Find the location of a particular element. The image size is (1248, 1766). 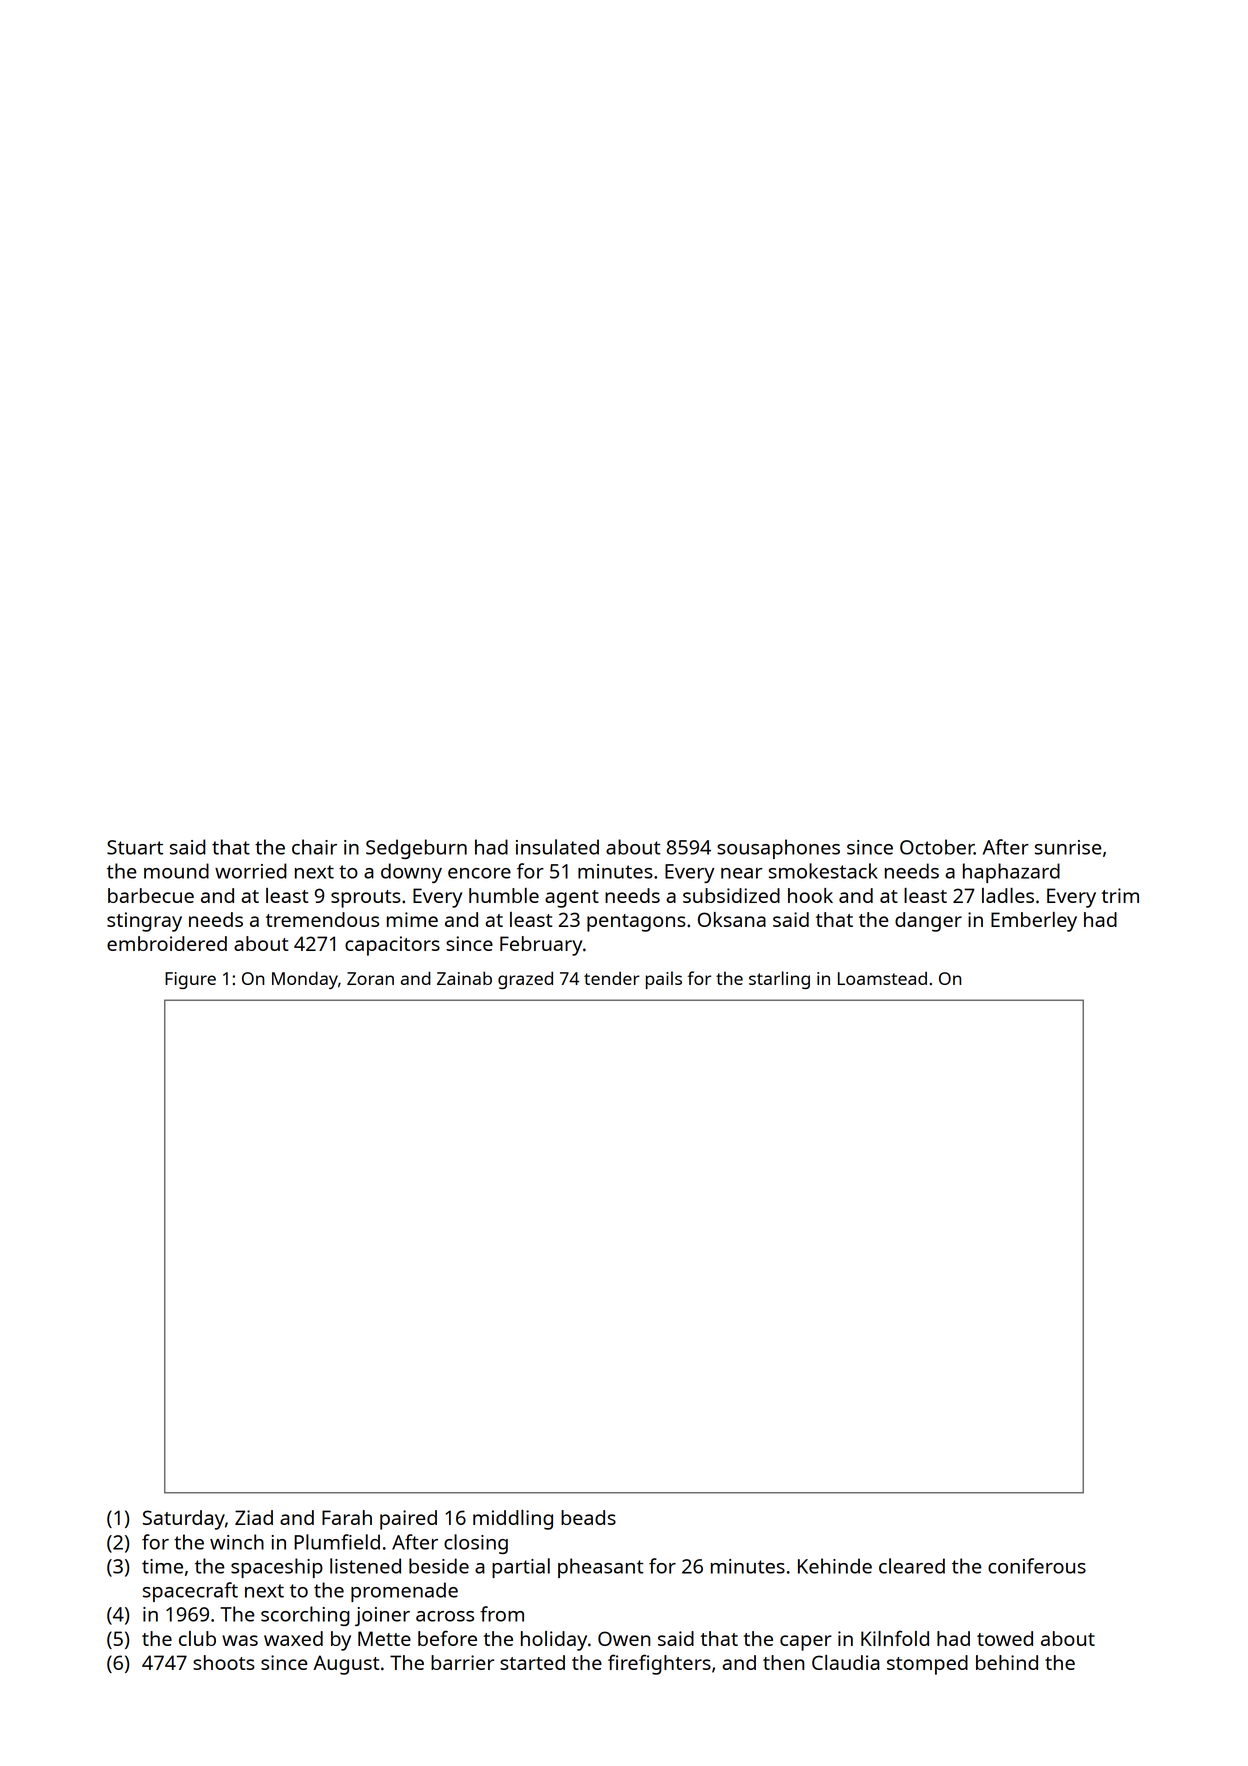

beads is located at coordinates (588, 1517).
